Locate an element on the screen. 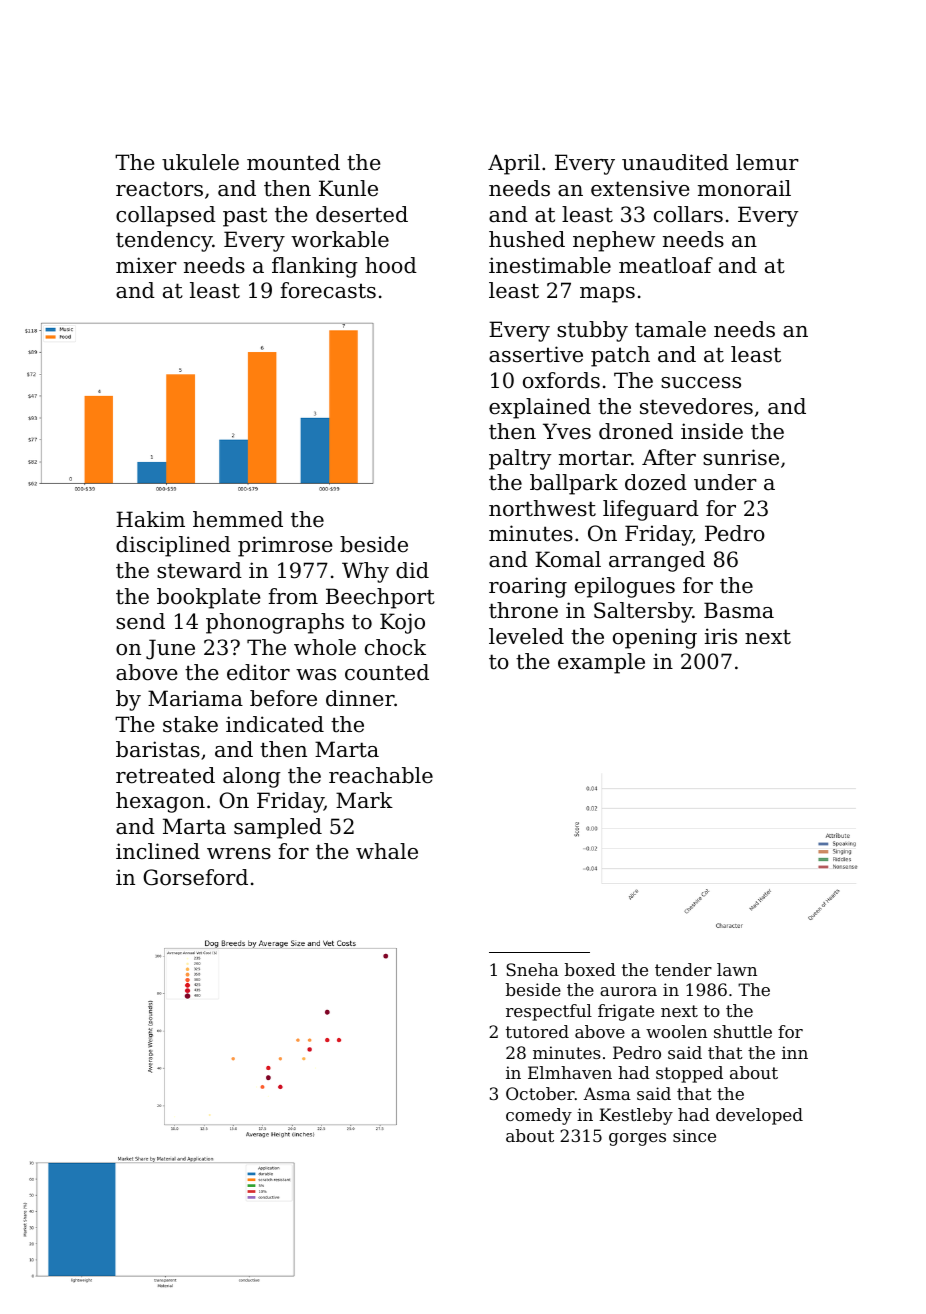 The width and height of the screenshot is (926, 1314). hexagon is located at coordinates (160, 802).
